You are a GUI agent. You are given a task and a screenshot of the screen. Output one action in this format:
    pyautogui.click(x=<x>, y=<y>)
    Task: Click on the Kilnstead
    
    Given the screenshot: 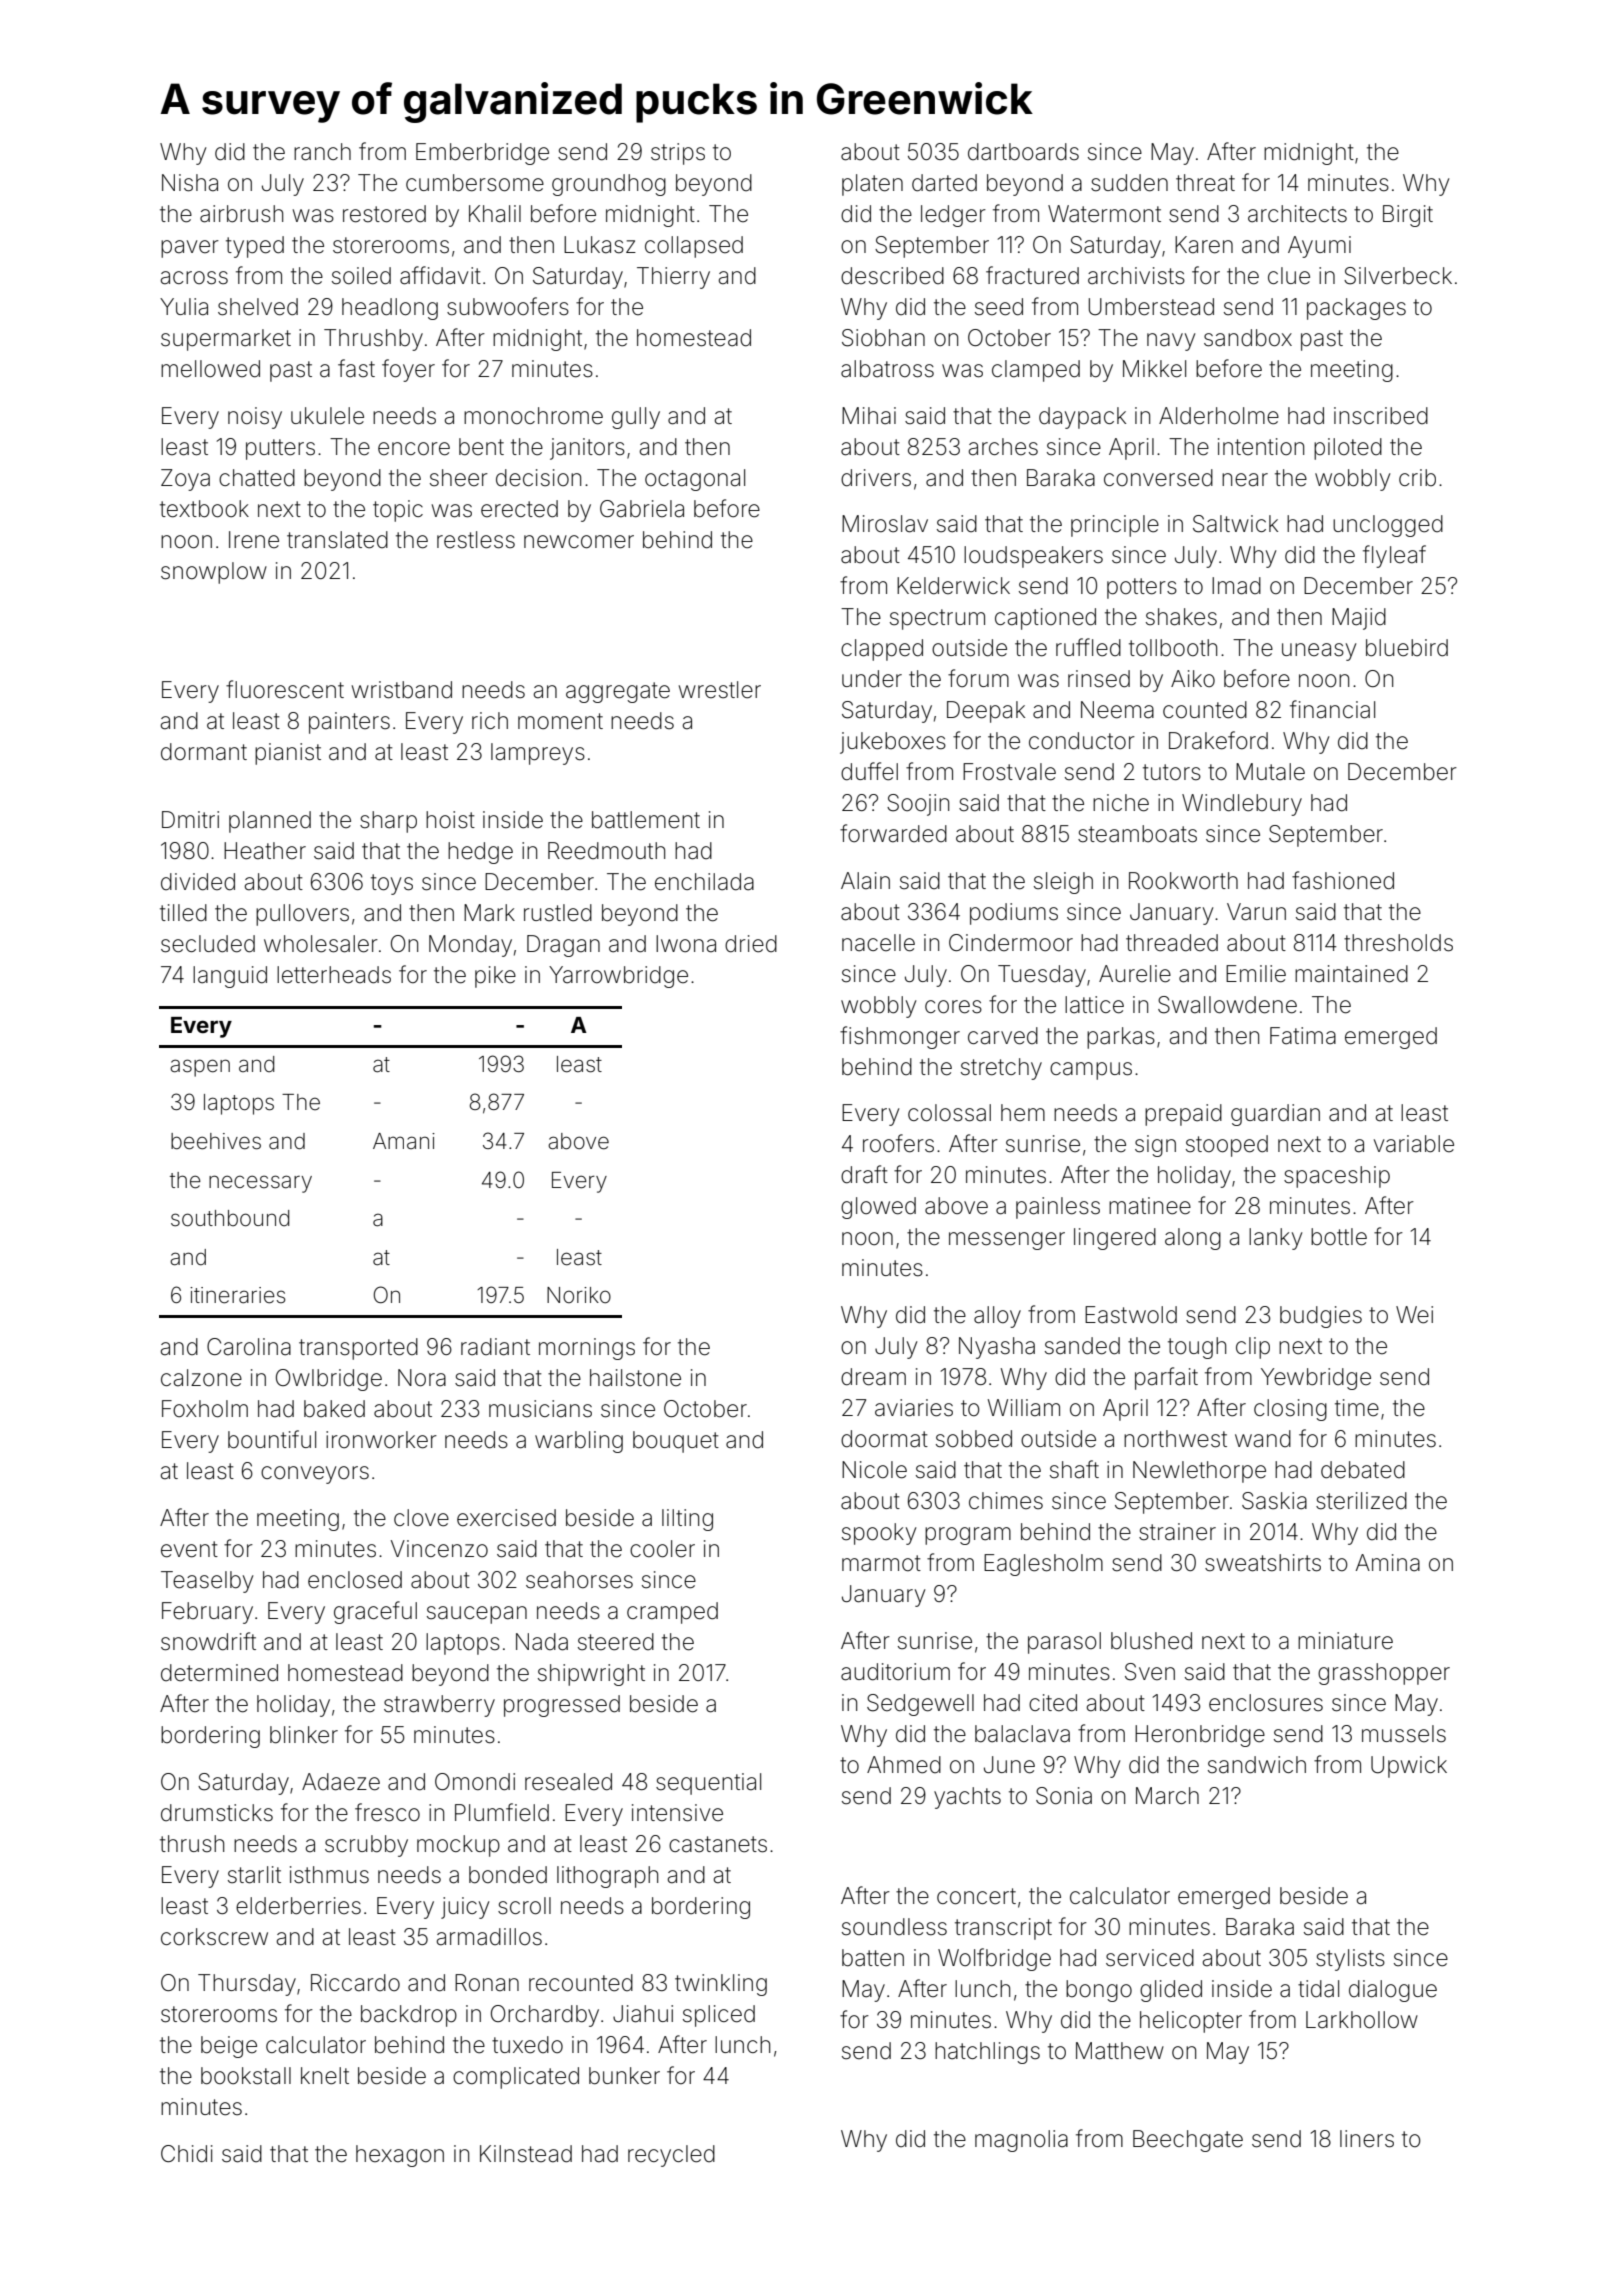 What is the action you would take?
    pyautogui.click(x=526, y=2154)
